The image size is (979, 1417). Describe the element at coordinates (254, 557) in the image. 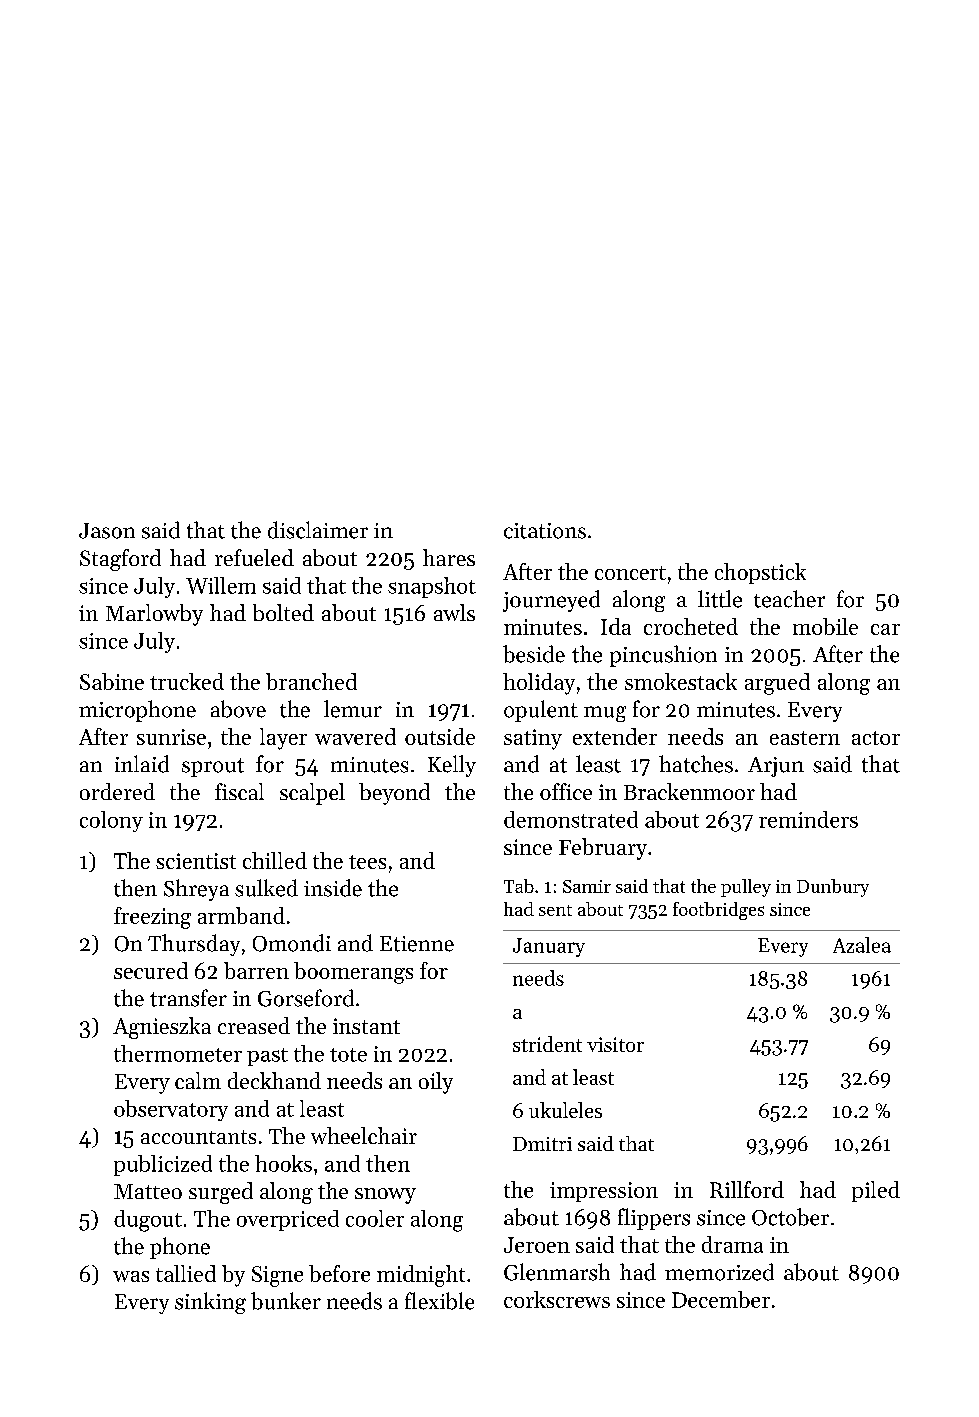

I see `refueled` at that location.
